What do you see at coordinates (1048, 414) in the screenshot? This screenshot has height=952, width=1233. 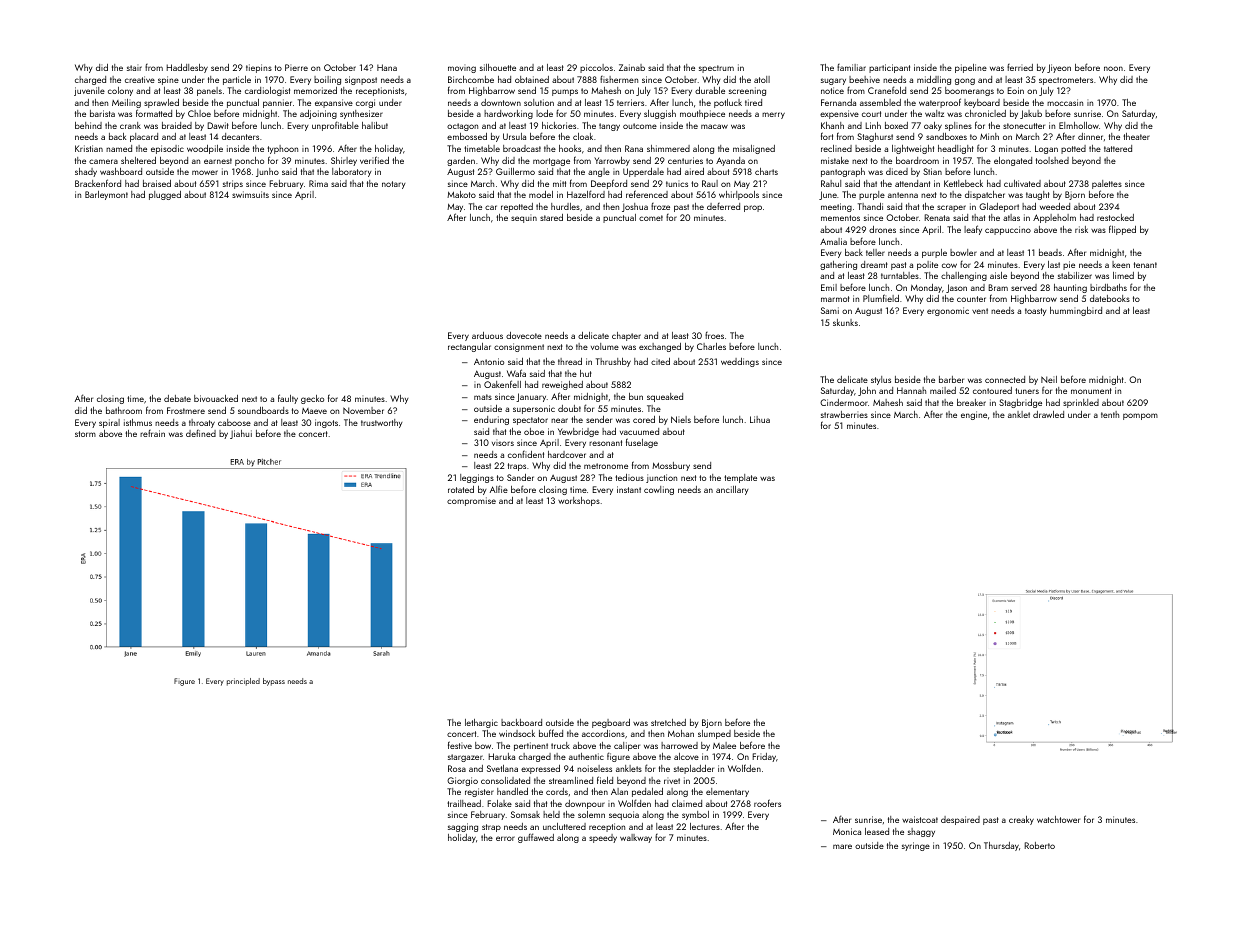 I see `drawled` at bounding box center [1048, 414].
